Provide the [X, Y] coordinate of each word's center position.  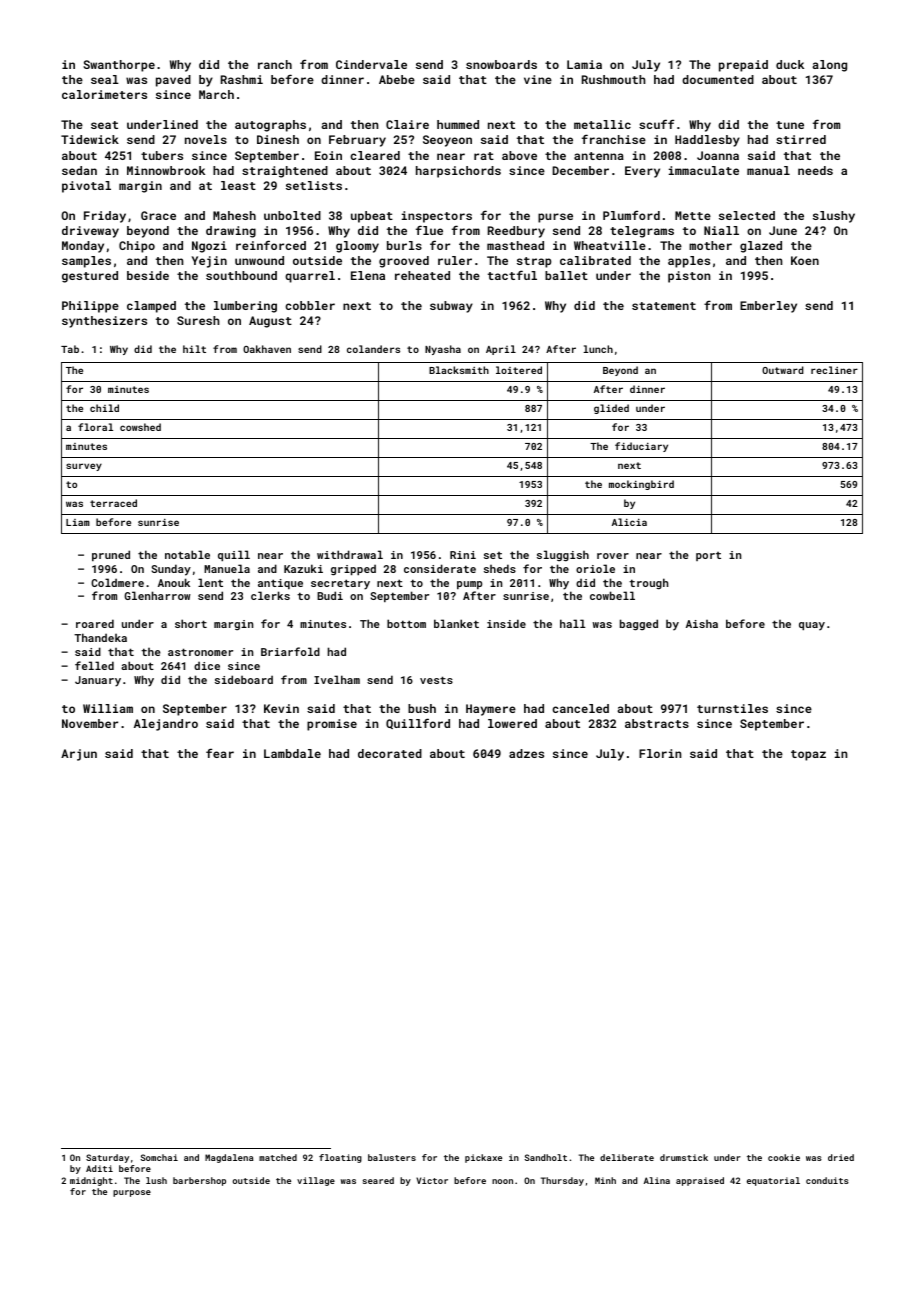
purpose [132, 1193]
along [829, 66]
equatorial [773, 1181]
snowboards [501, 64]
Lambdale [292, 753]
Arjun [79, 755]
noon [502, 1181]
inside [506, 623]
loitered [519, 370]
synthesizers [104, 322]
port [708, 556]
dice [207, 665]
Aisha [702, 624]
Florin [660, 753]
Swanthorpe [119, 66]
